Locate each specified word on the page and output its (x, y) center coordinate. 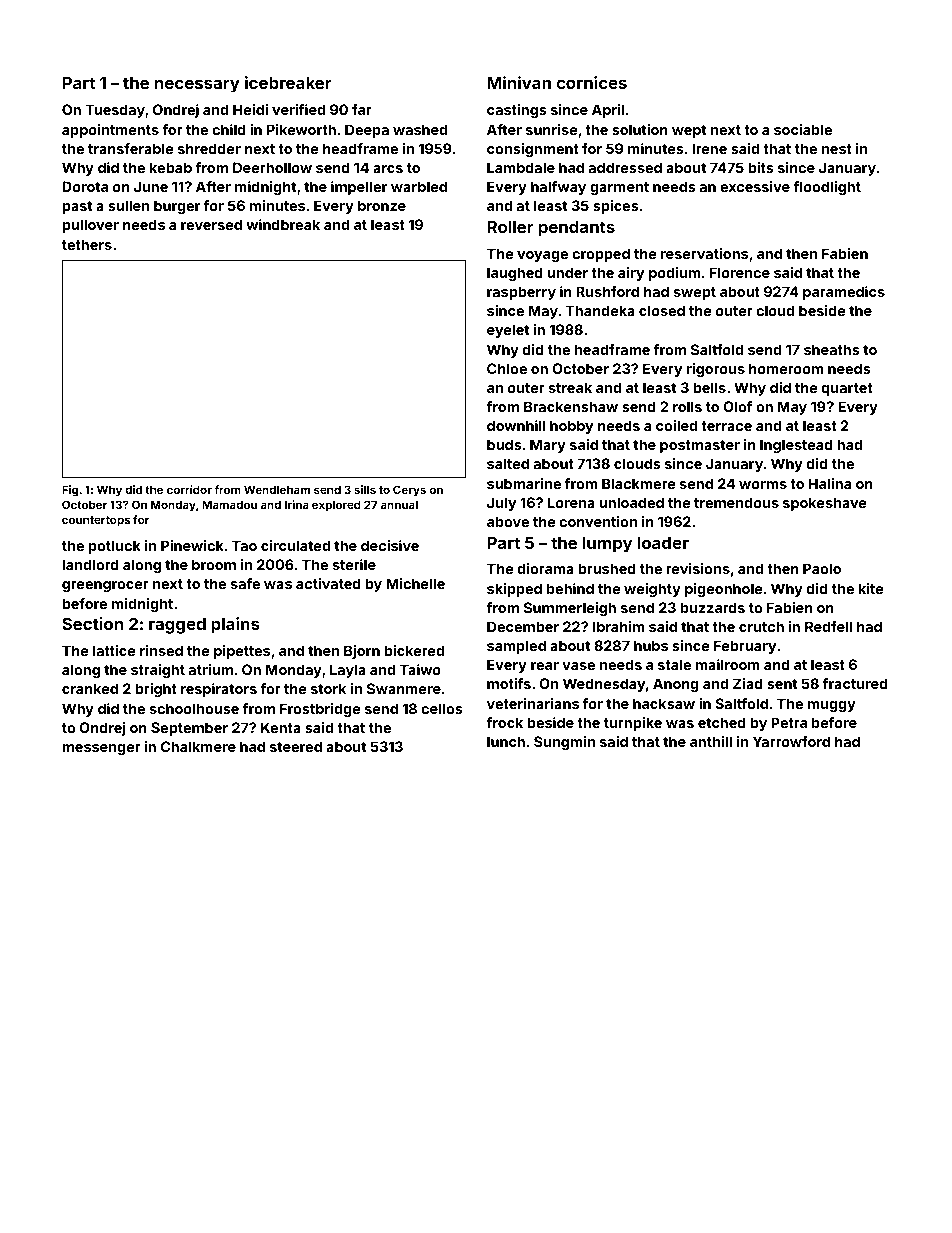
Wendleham (277, 489)
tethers (87, 244)
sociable (803, 129)
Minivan (519, 82)
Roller (510, 226)
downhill (516, 425)
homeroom (786, 368)
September (189, 729)
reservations (704, 253)
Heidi (250, 109)
